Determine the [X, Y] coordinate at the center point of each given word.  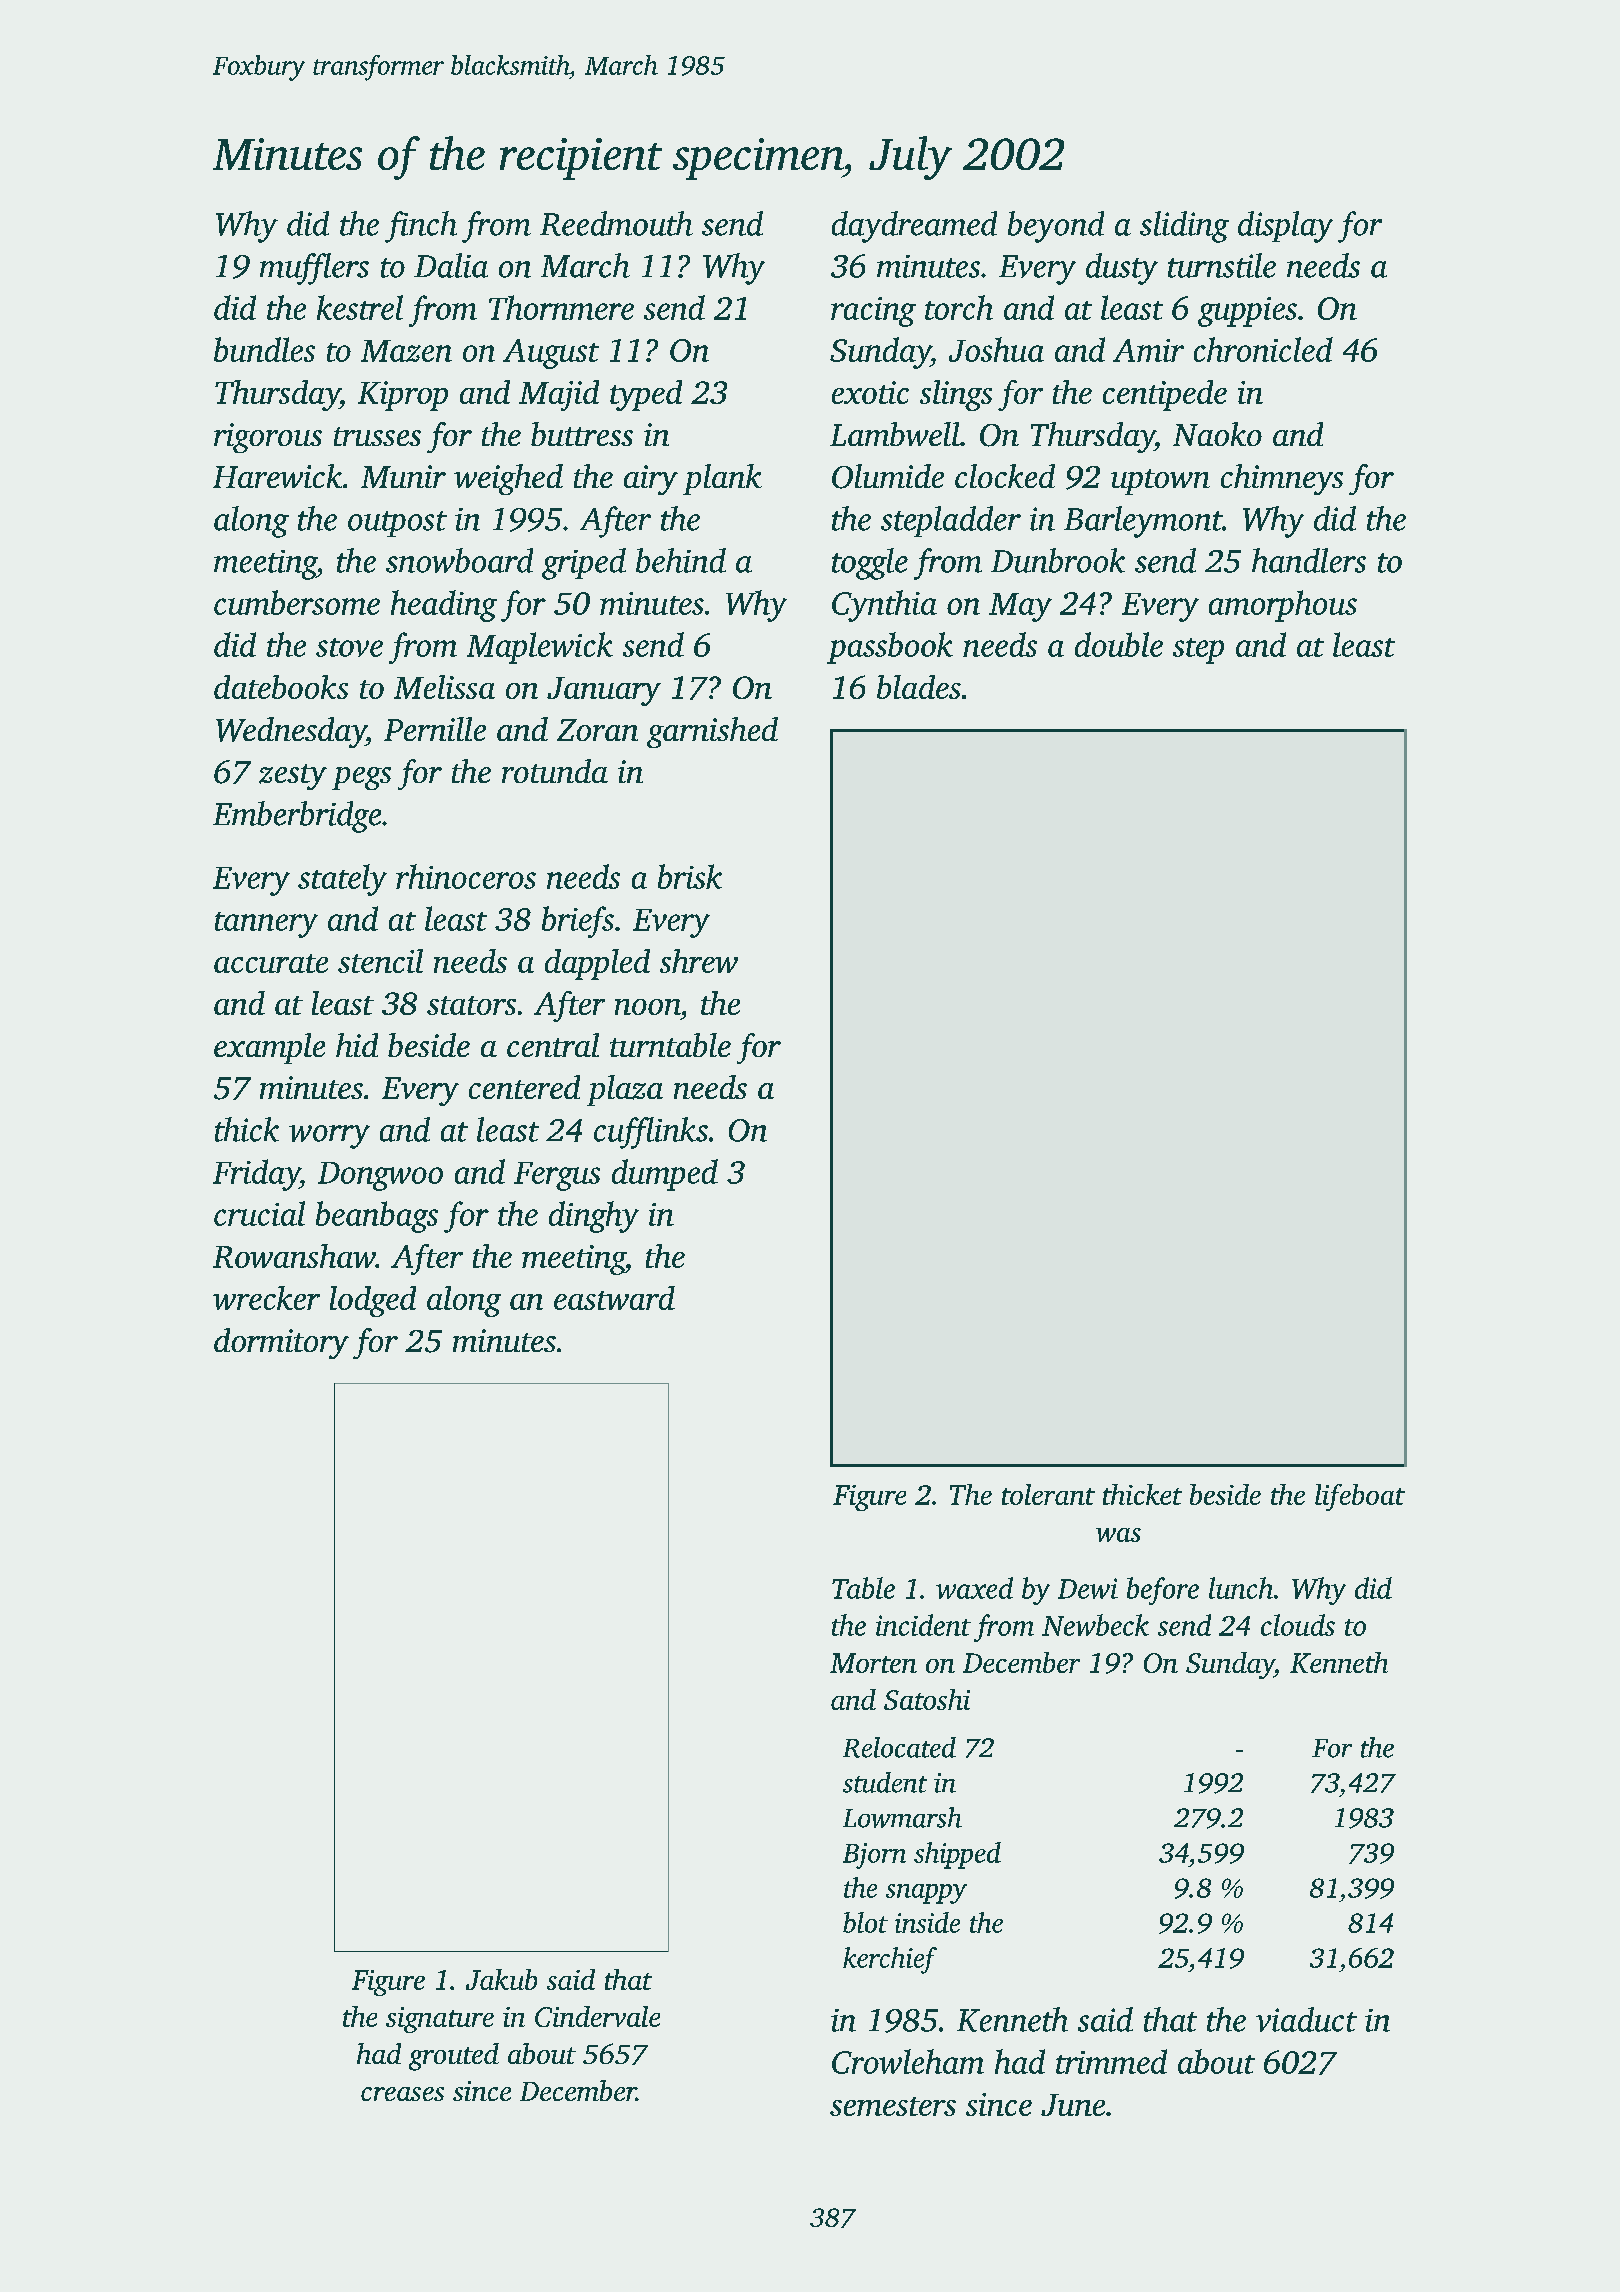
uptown [1160, 482]
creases [402, 2094]
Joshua [996, 349]
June [1073, 2105]
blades [919, 687]
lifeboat [1360, 1497]
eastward [614, 1298]
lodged [373, 1301]
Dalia [451, 265]
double [1119, 644]
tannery [266, 925]
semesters [893, 2106]
